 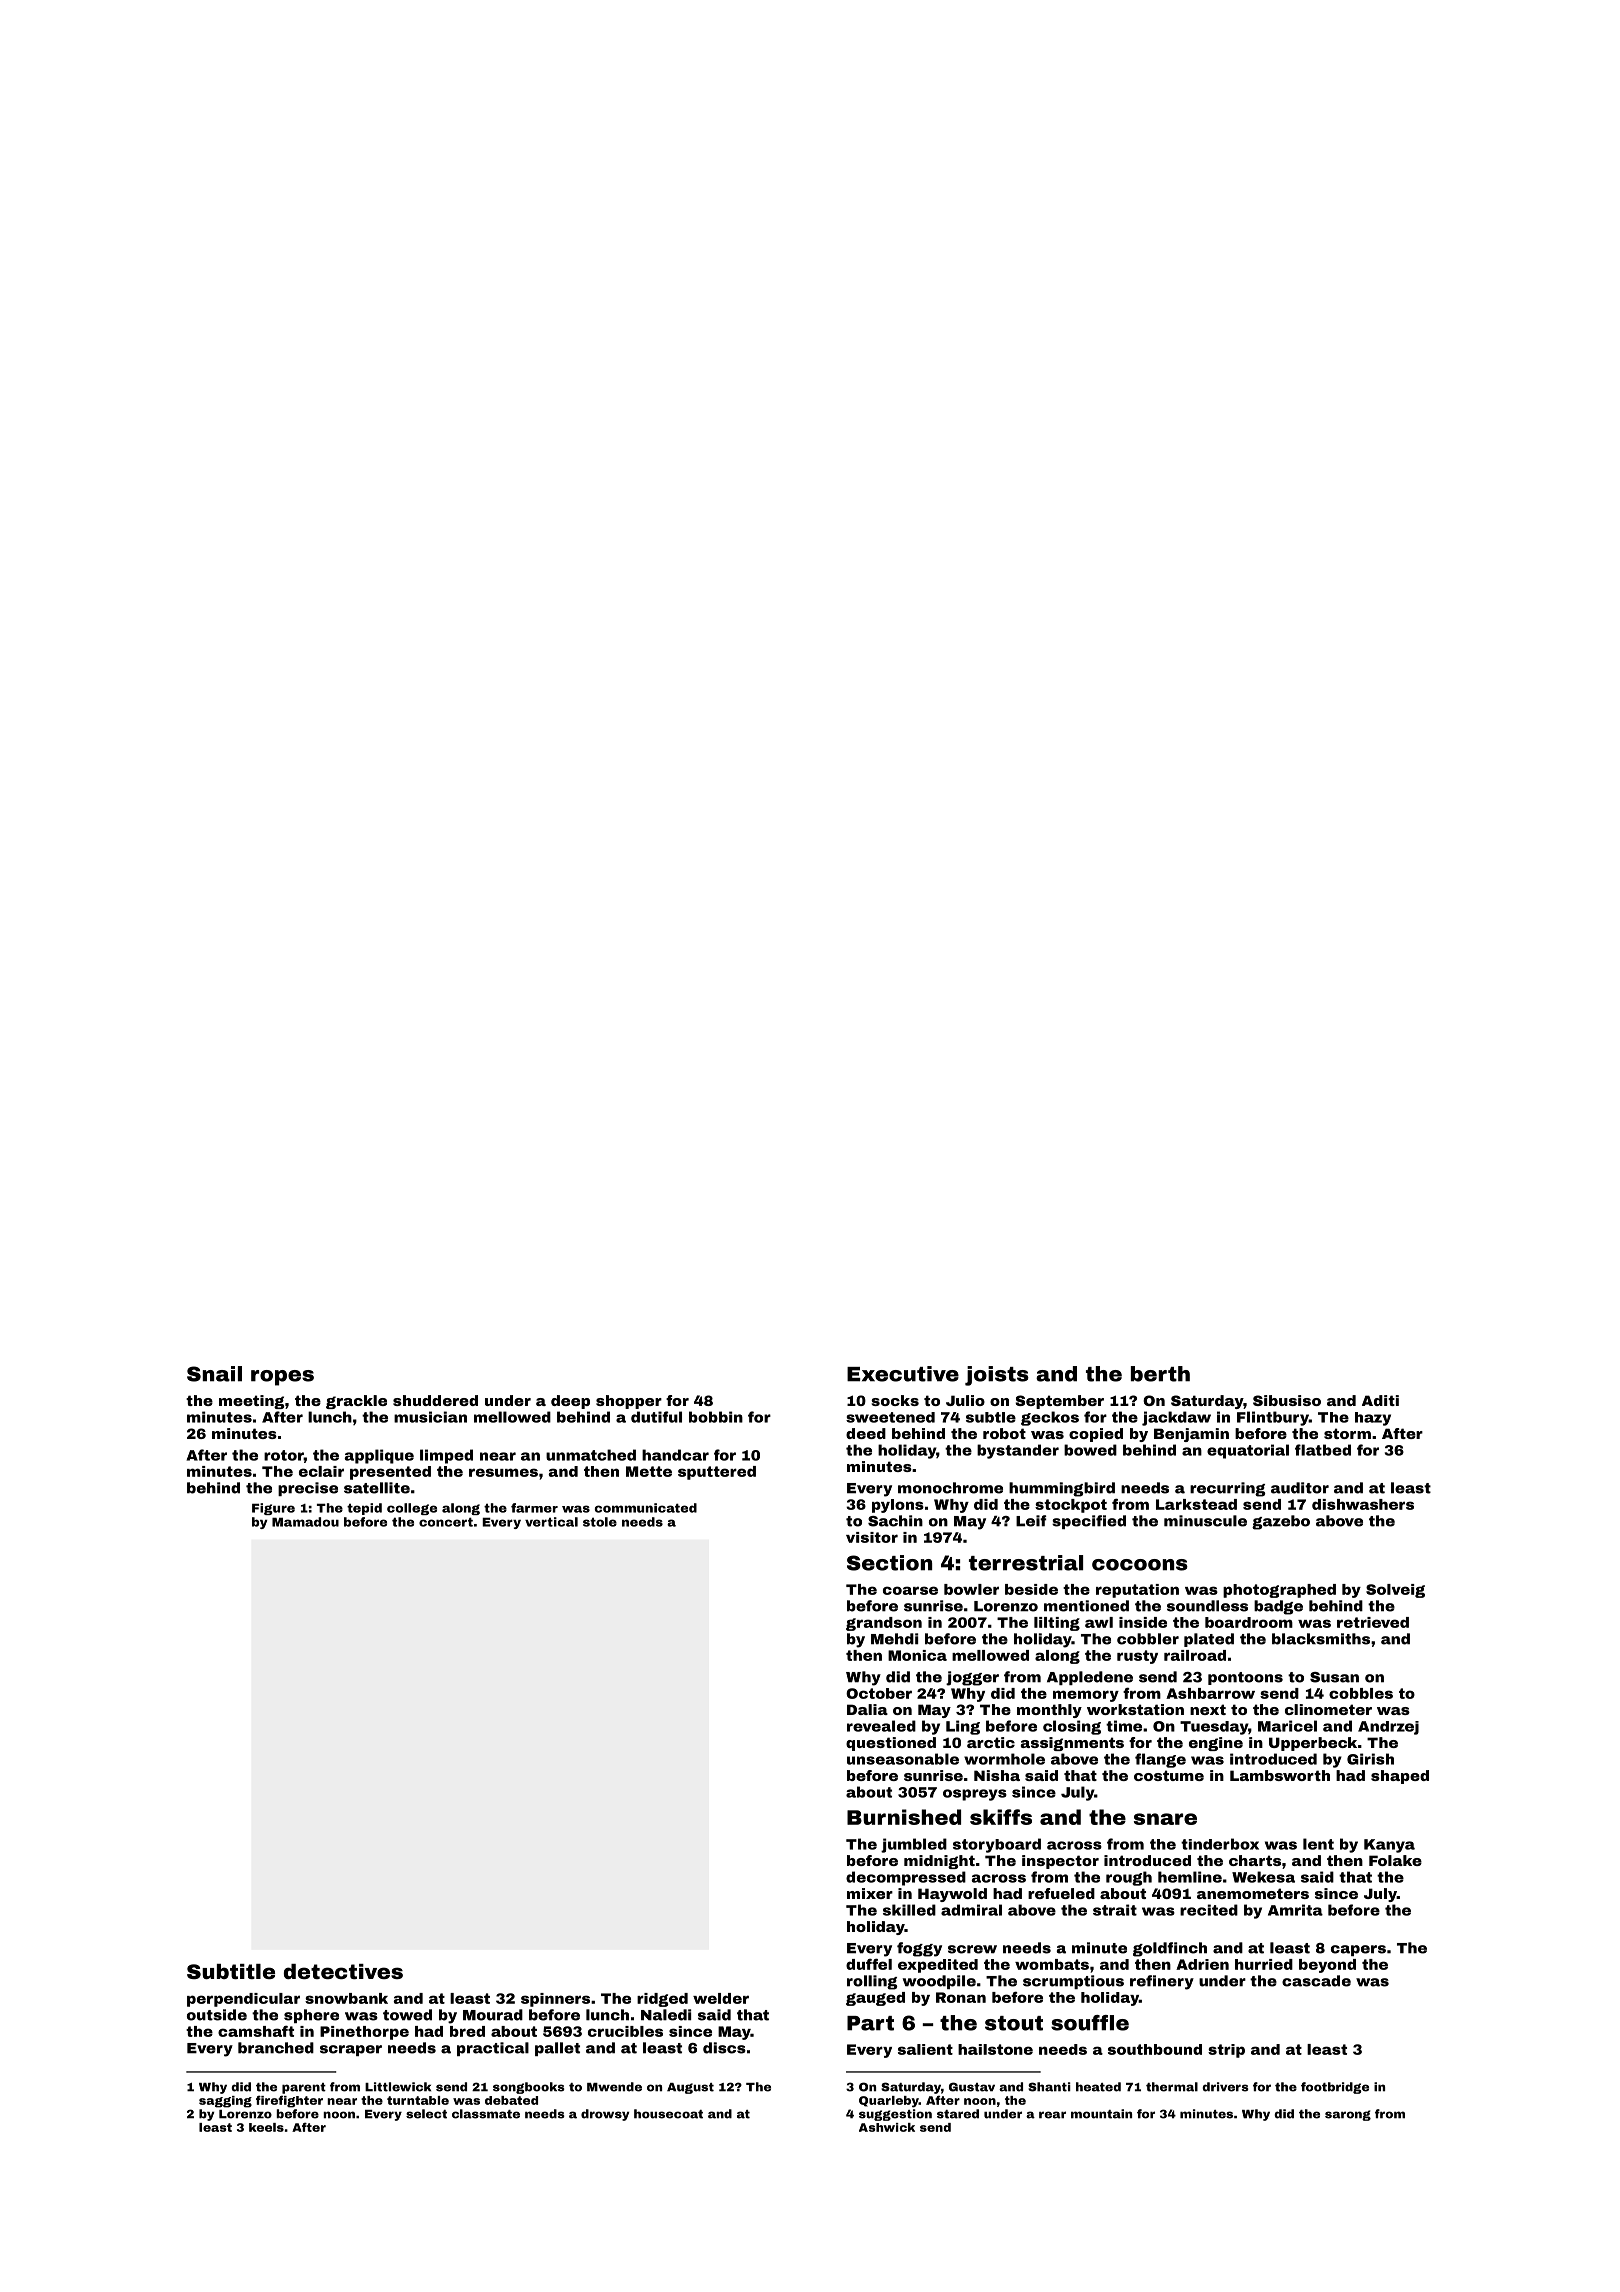 What do you see at coordinates (1380, 1400) in the image?
I see `Aditi` at bounding box center [1380, 1400].
